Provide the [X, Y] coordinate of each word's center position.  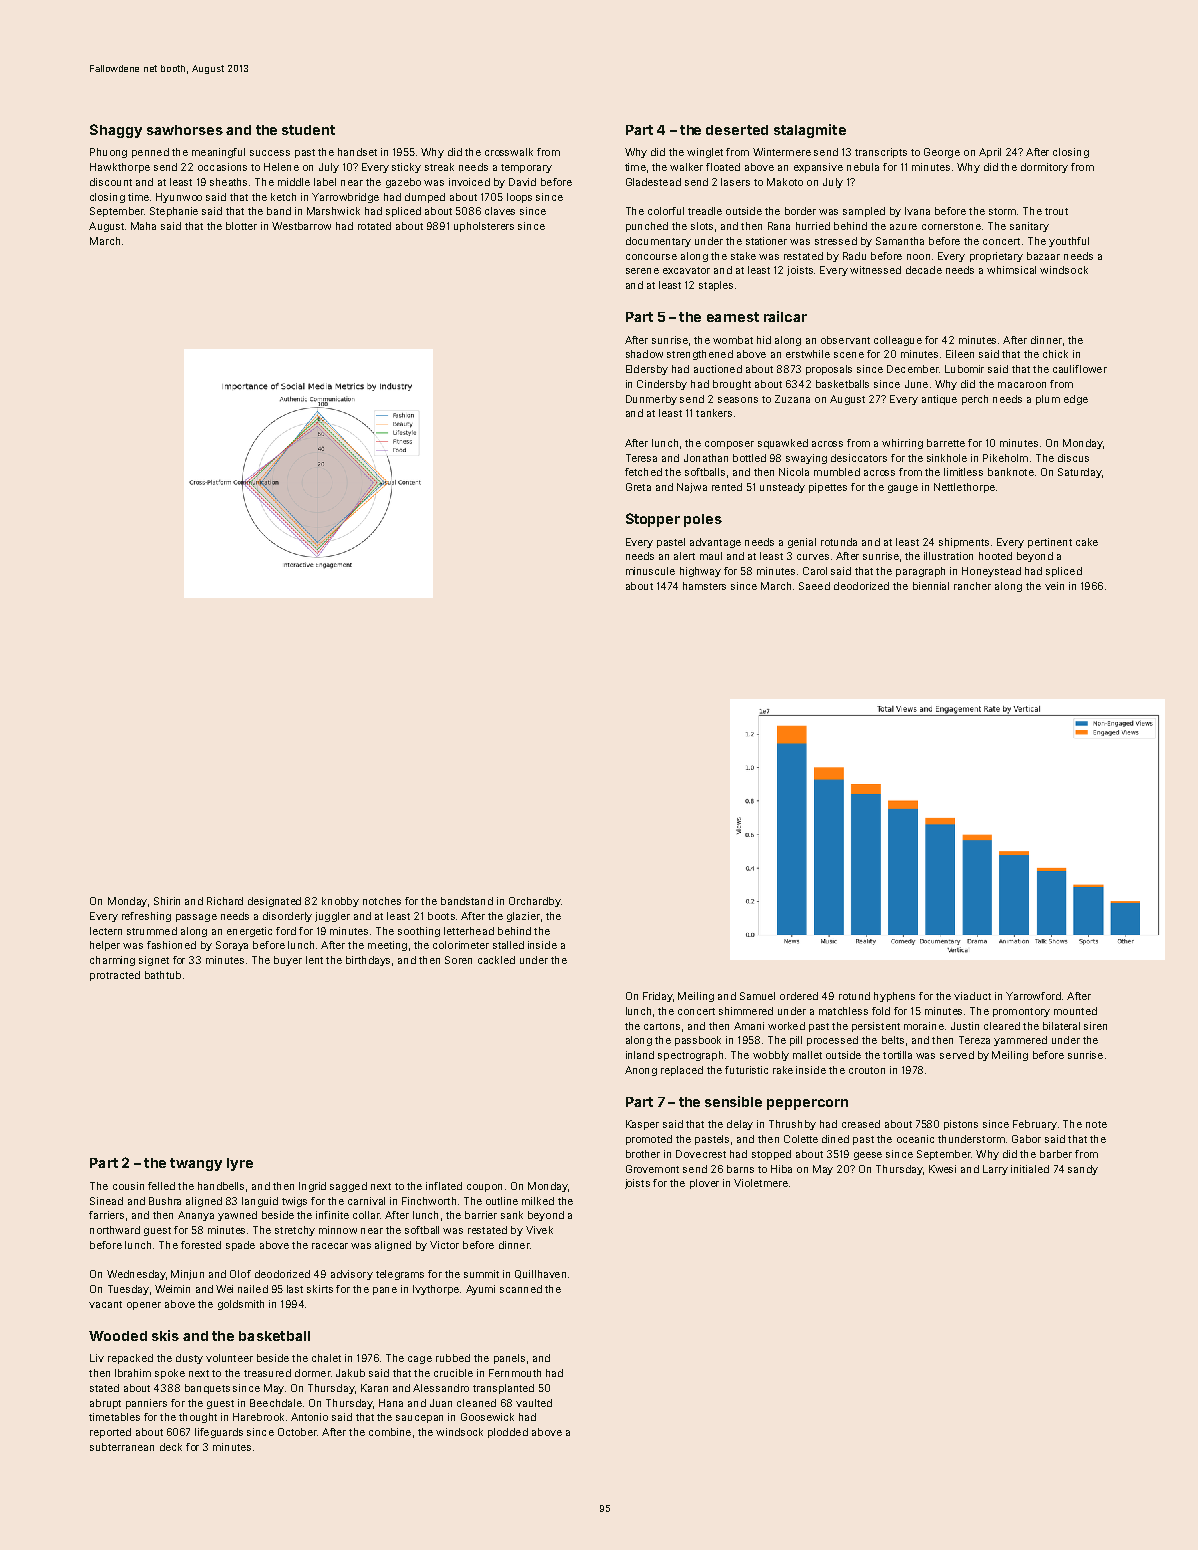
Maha [143, 226]
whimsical [1011, 270]
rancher [972, 586]
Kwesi [942, 1169]
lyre [240, 1164]
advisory [352, 1275]
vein [1054, 586]
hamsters [704, 586]
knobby [340, 902]
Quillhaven [540, 1274]
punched [647, 227]
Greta [638, 487]
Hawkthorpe [120, 168]
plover [704, 1184]
